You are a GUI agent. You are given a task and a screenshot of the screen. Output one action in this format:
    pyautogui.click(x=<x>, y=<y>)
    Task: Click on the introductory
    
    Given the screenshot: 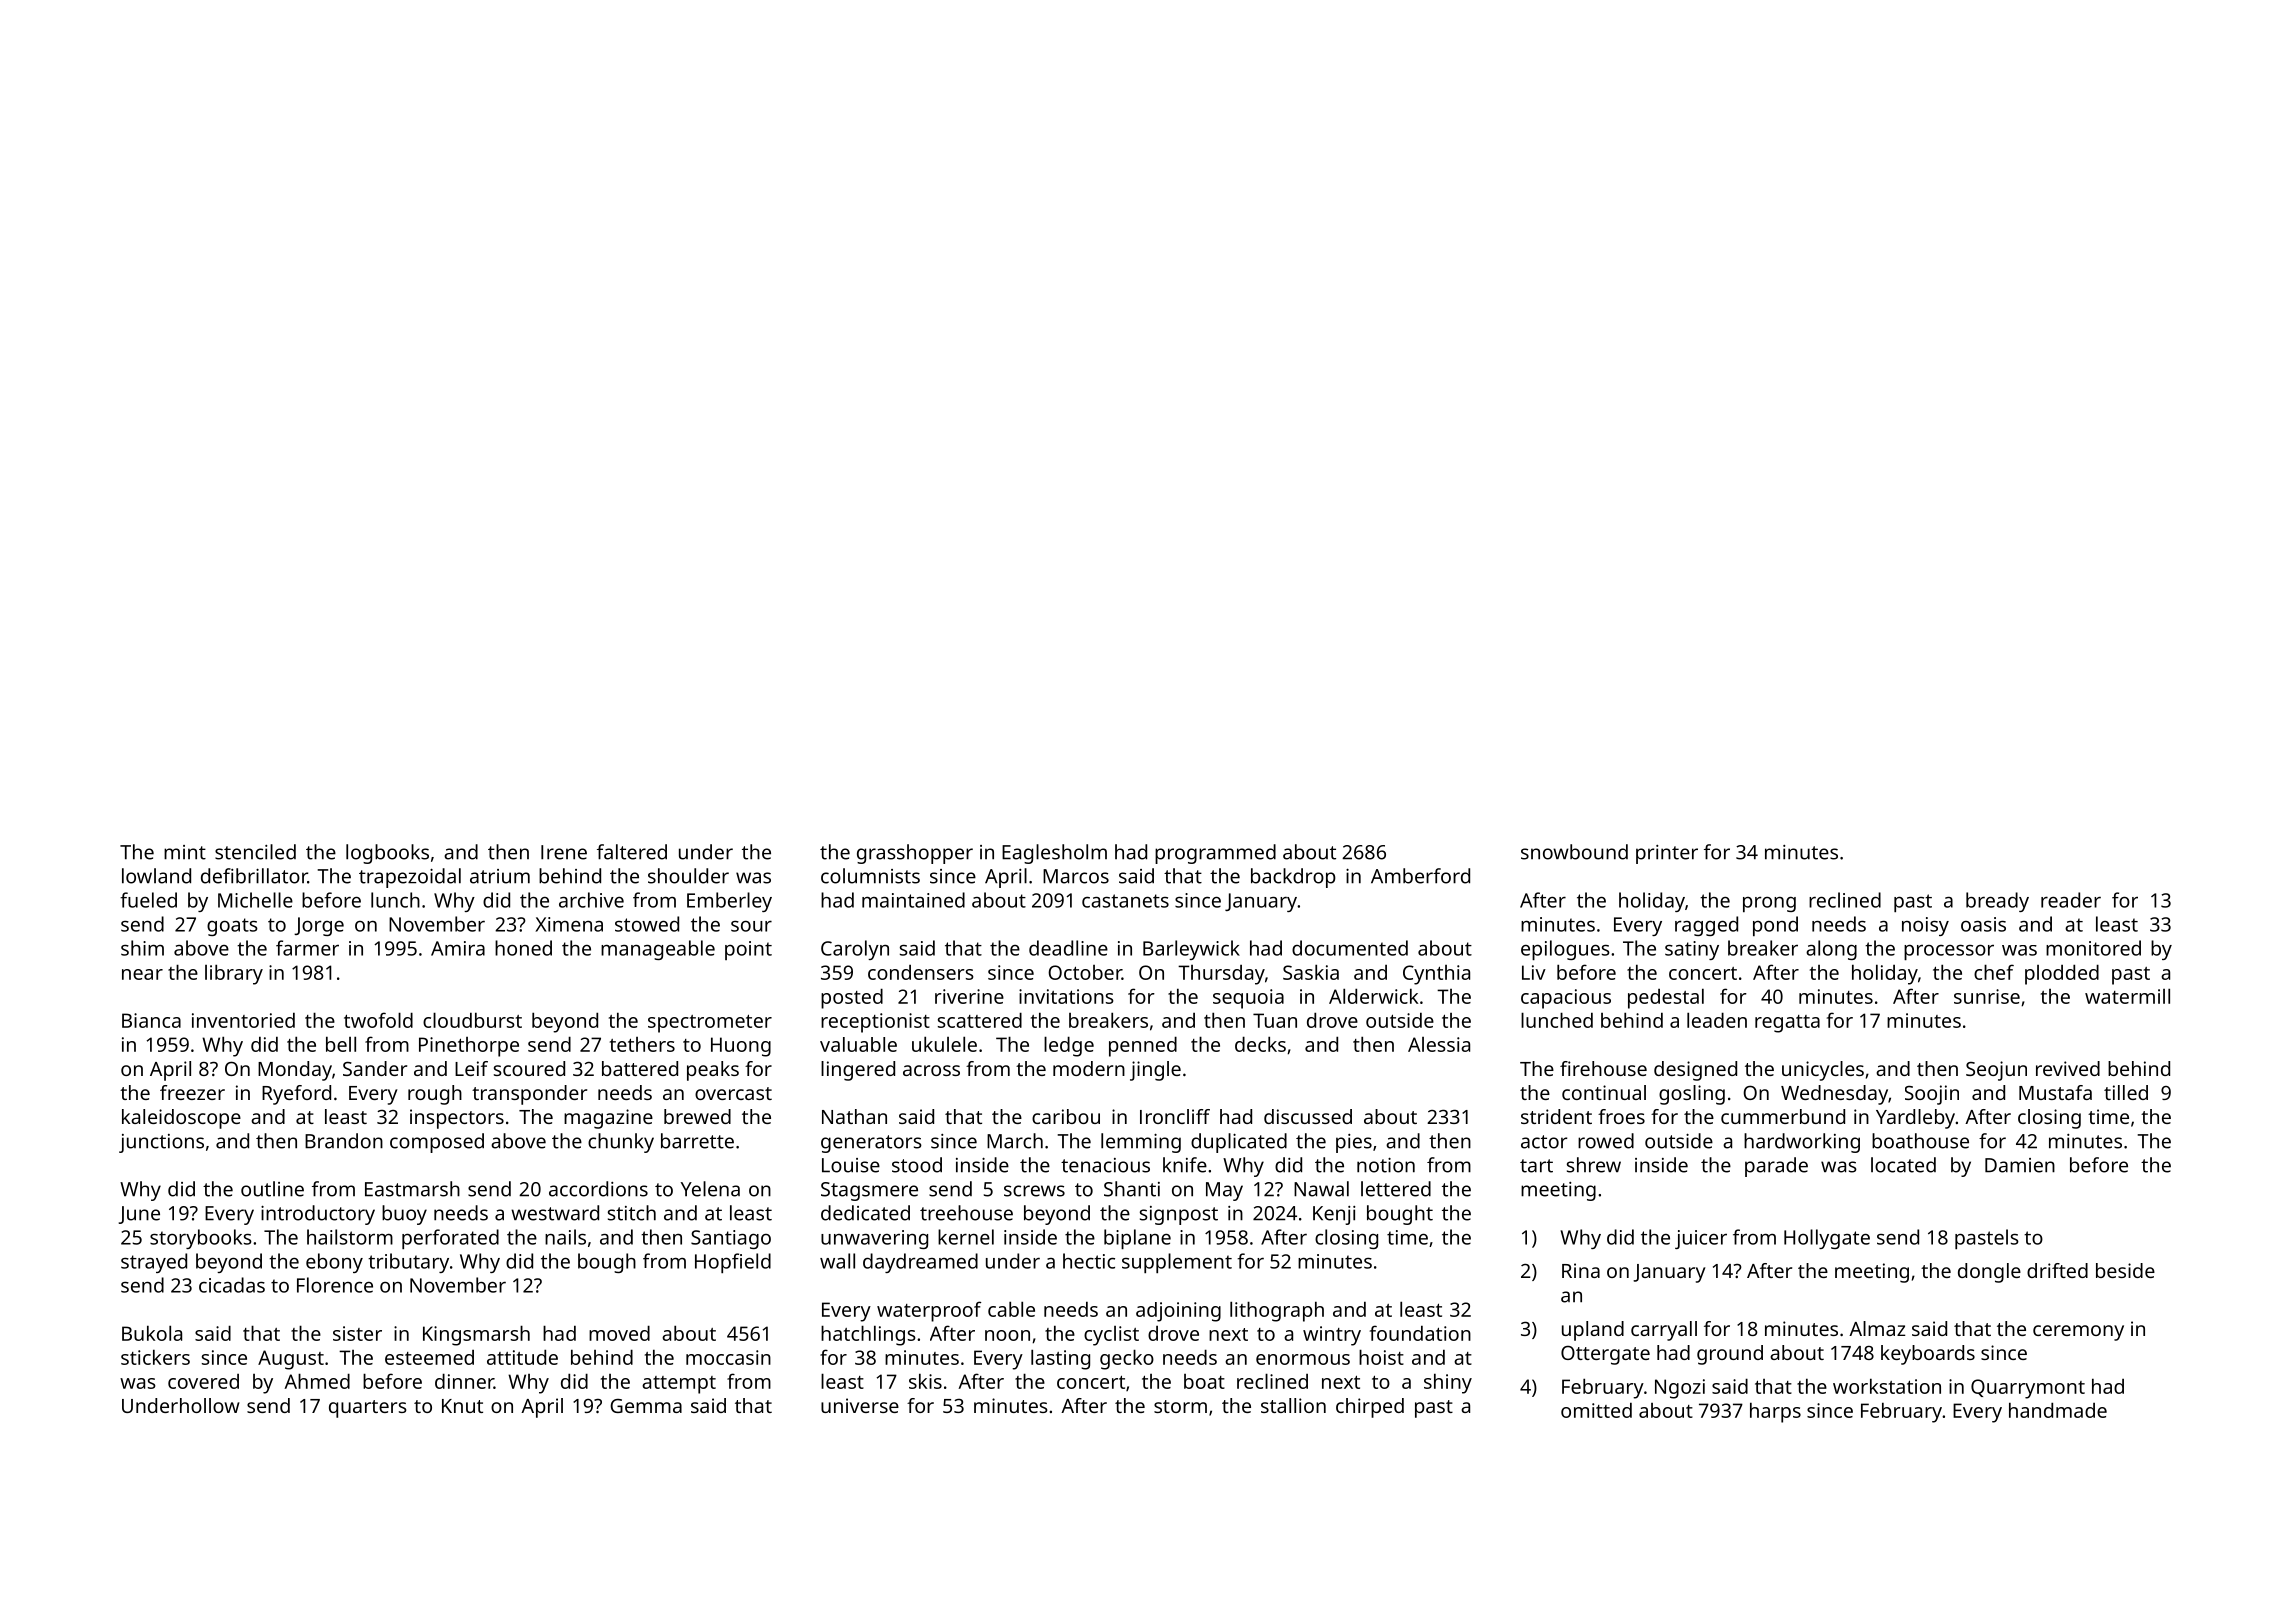 What is the action you would take?
    pyautogui.click(x=318, y=1215)
